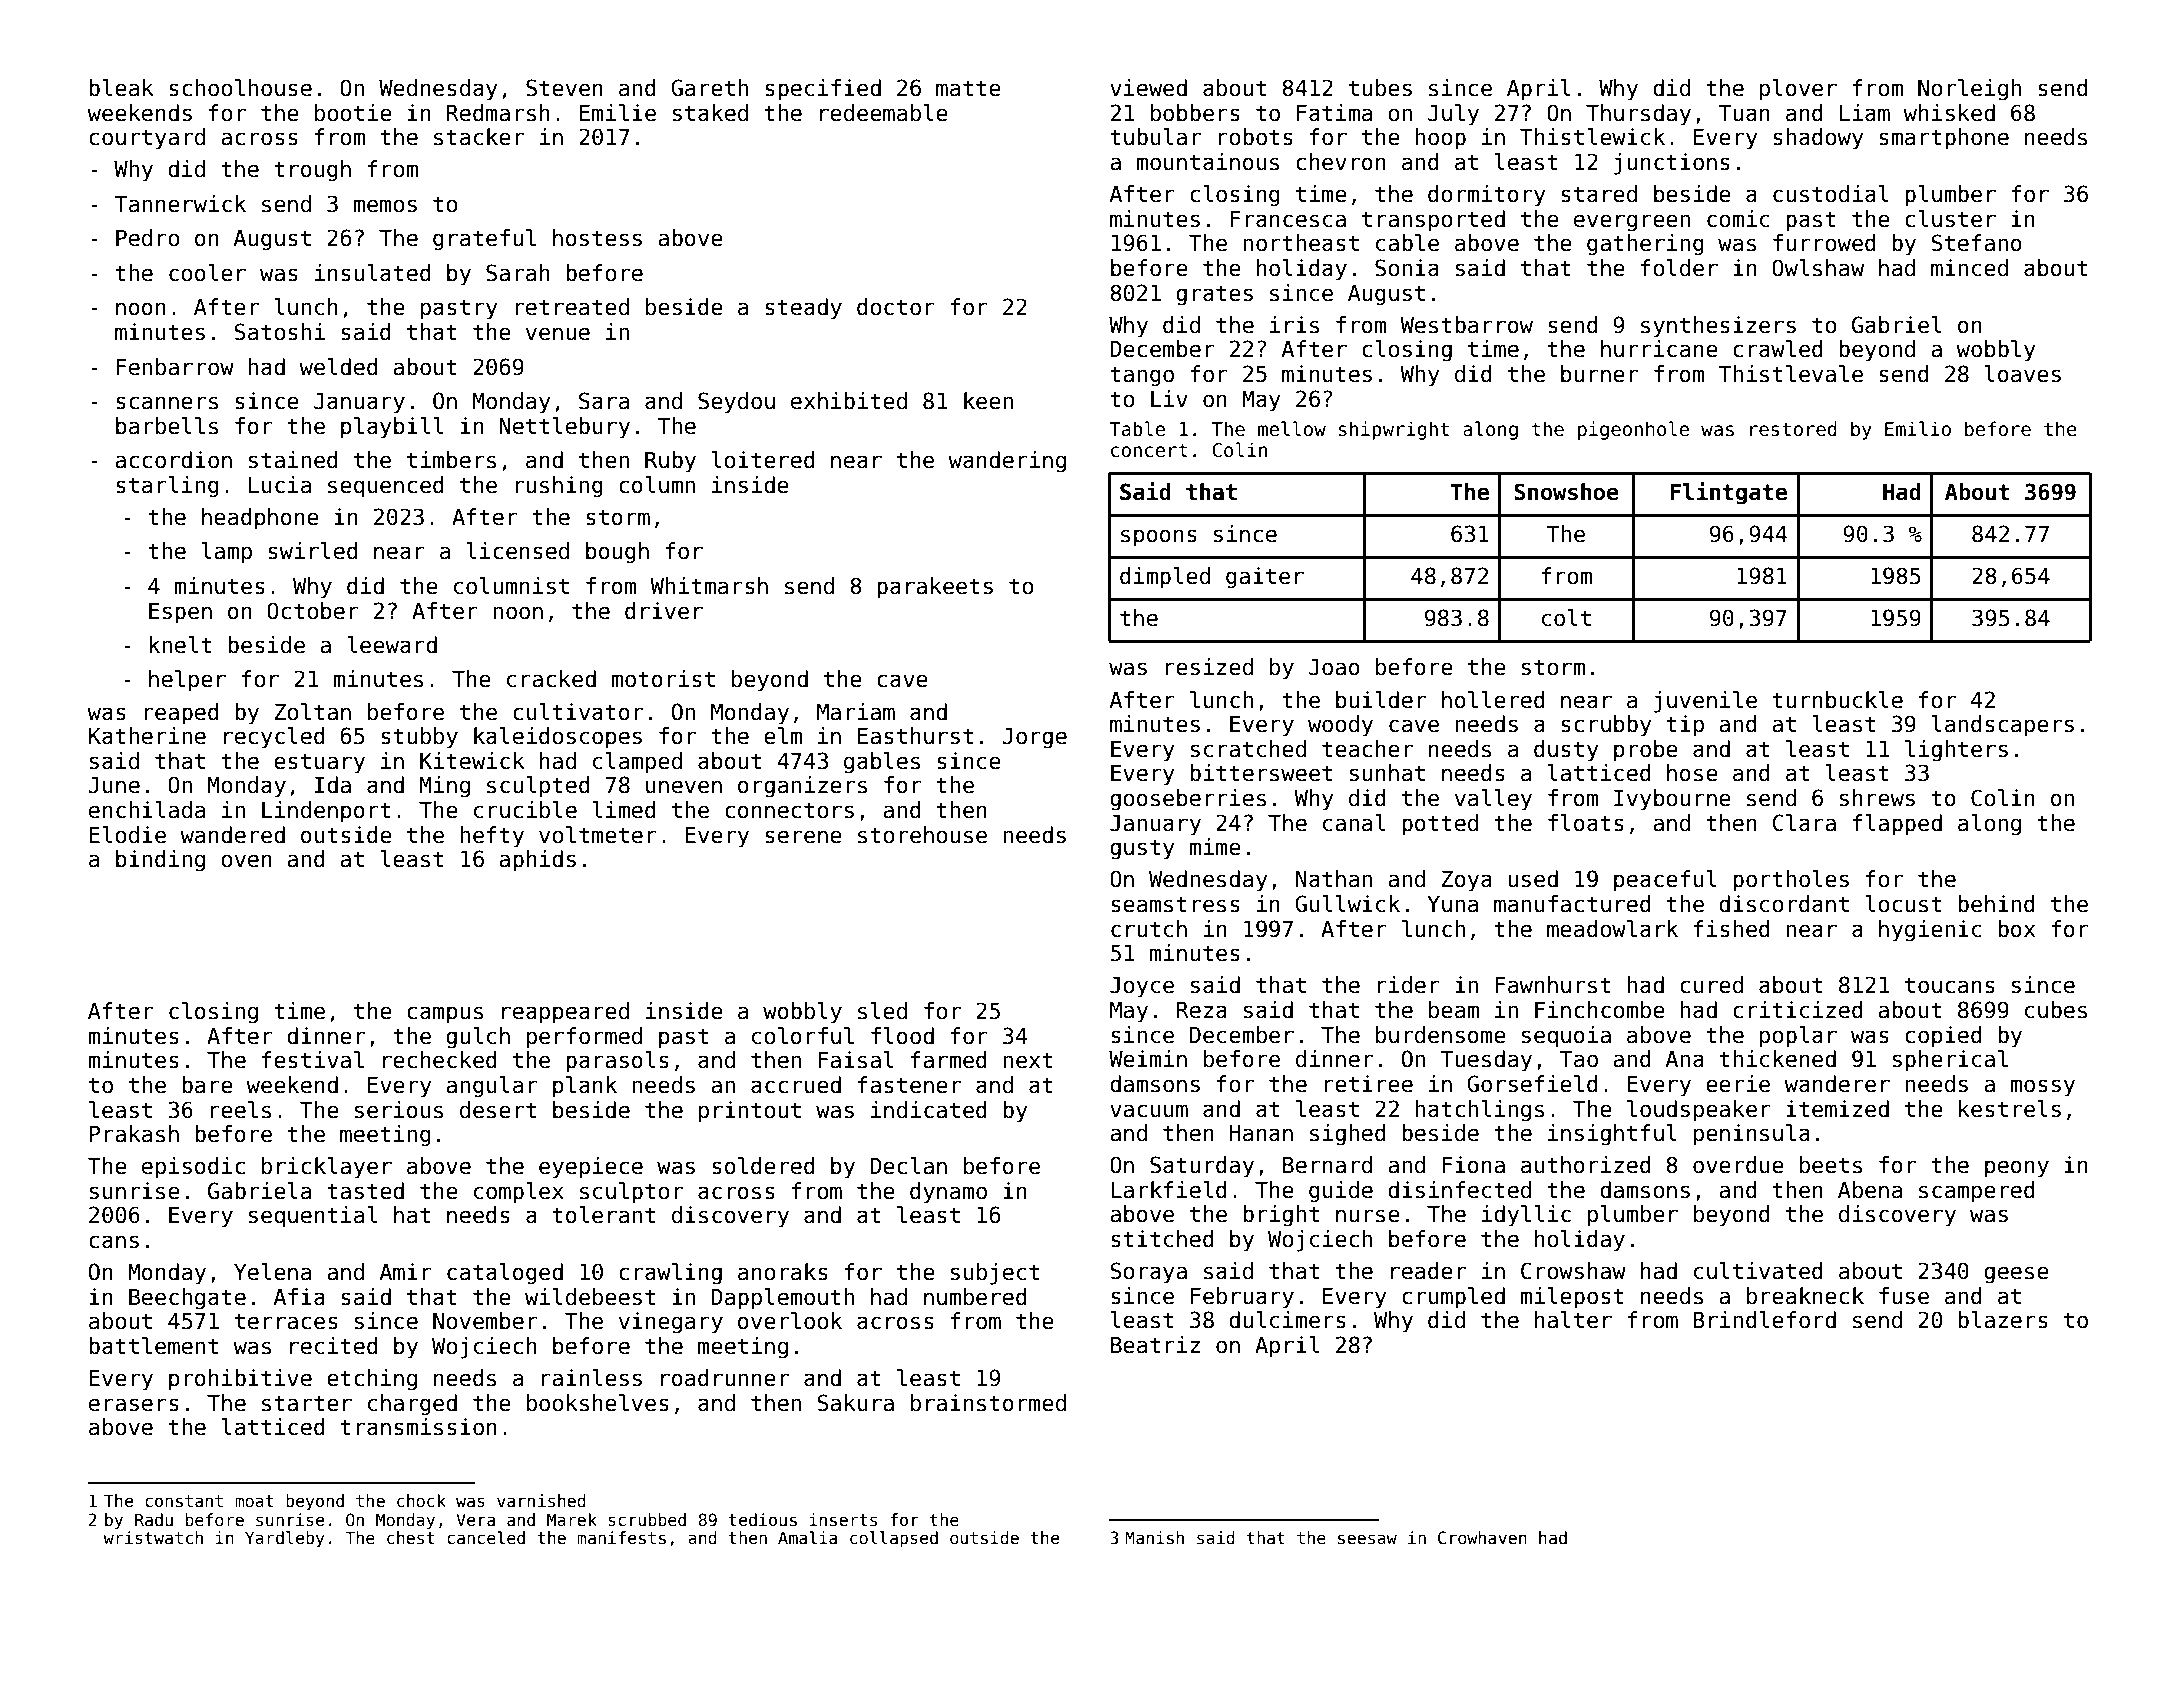  What do you see at coordinates (597, 238) in the screenshot?
I see `hostess` at bounding box center [597, 238].
